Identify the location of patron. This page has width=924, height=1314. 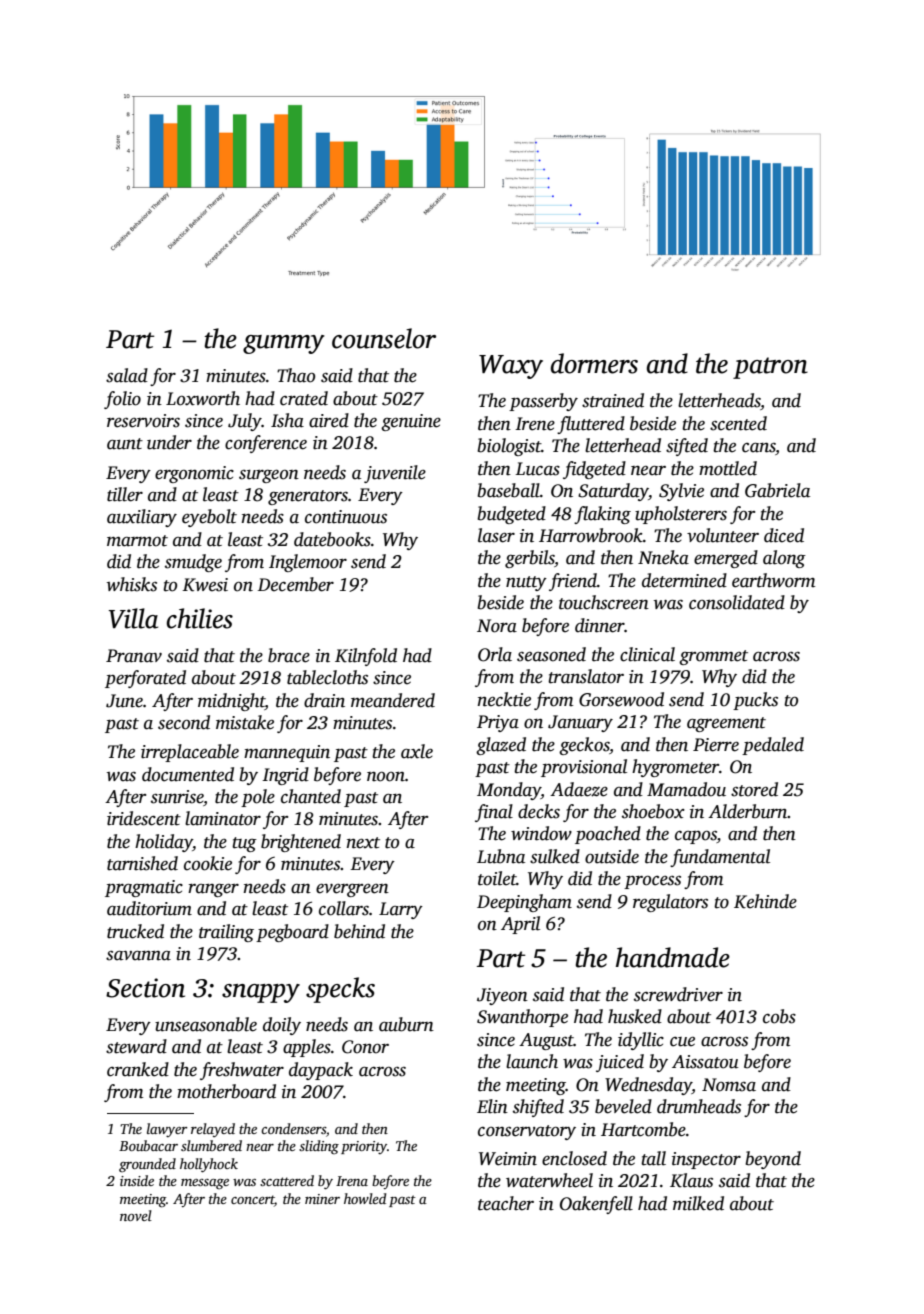
(770, 368).
